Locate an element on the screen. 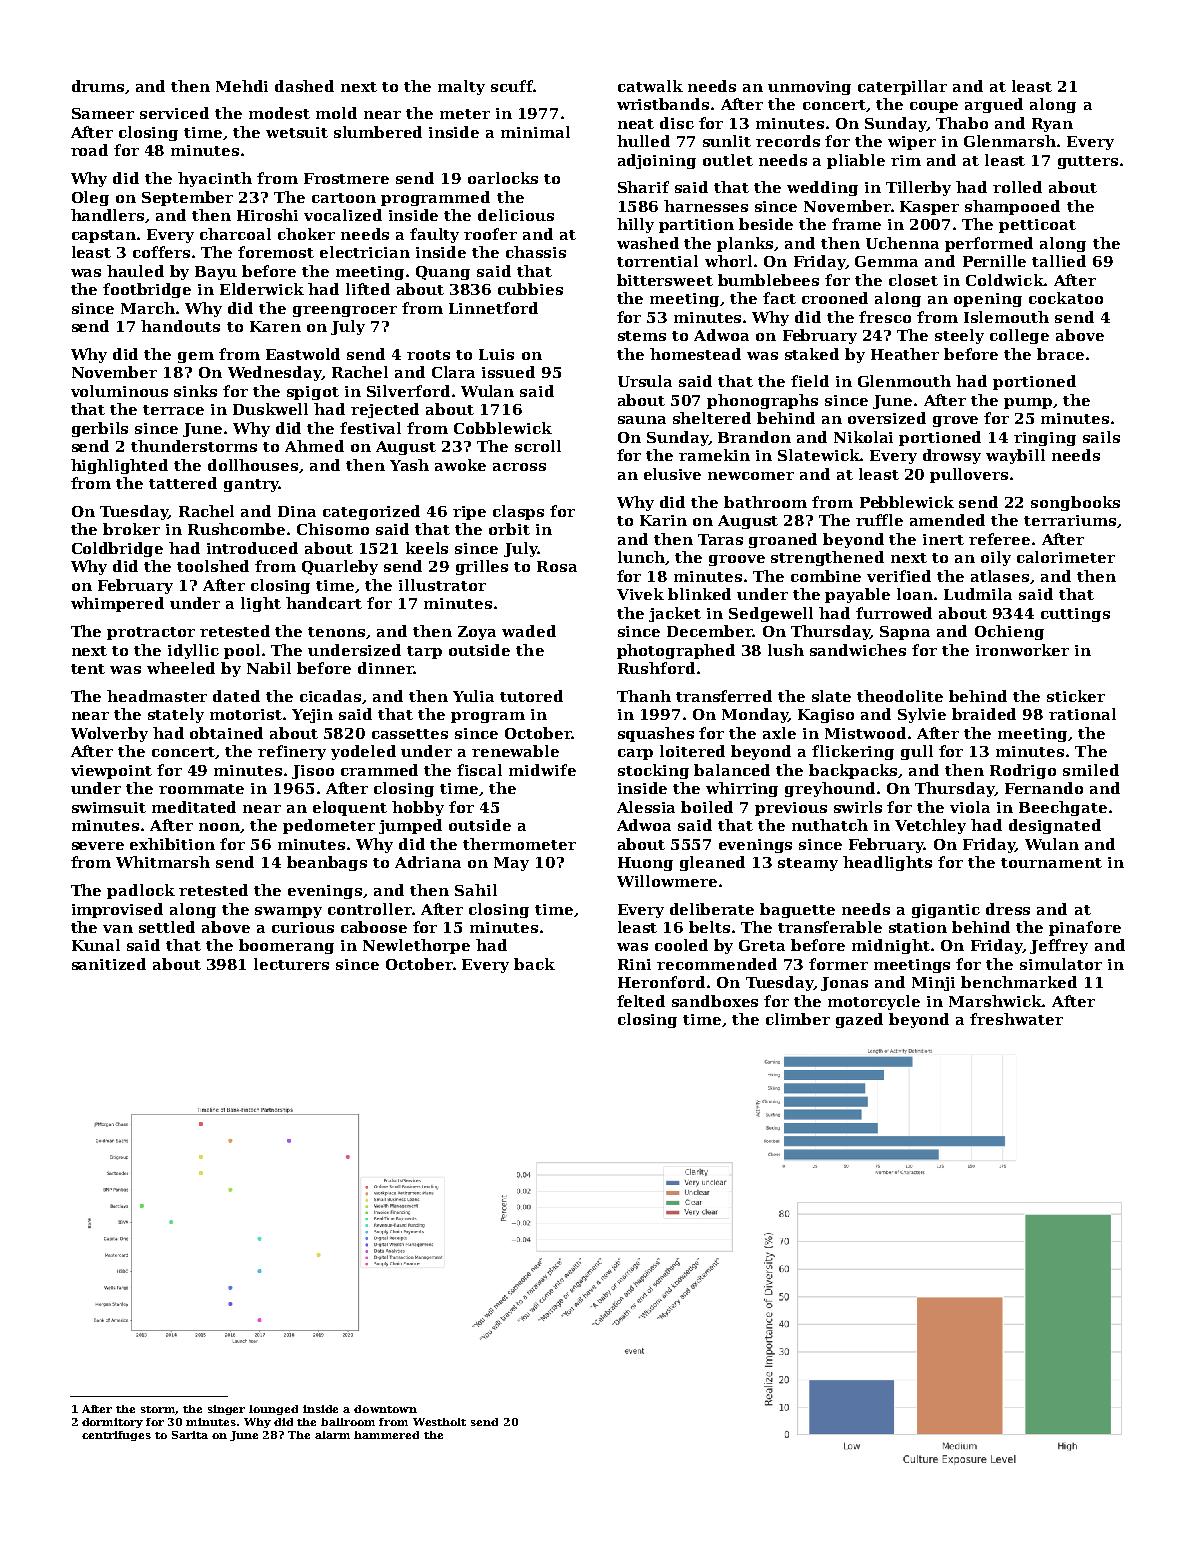 The height and width of the screenshot is (1549, 1197). adjoining is located at coordinates (657, 161).
